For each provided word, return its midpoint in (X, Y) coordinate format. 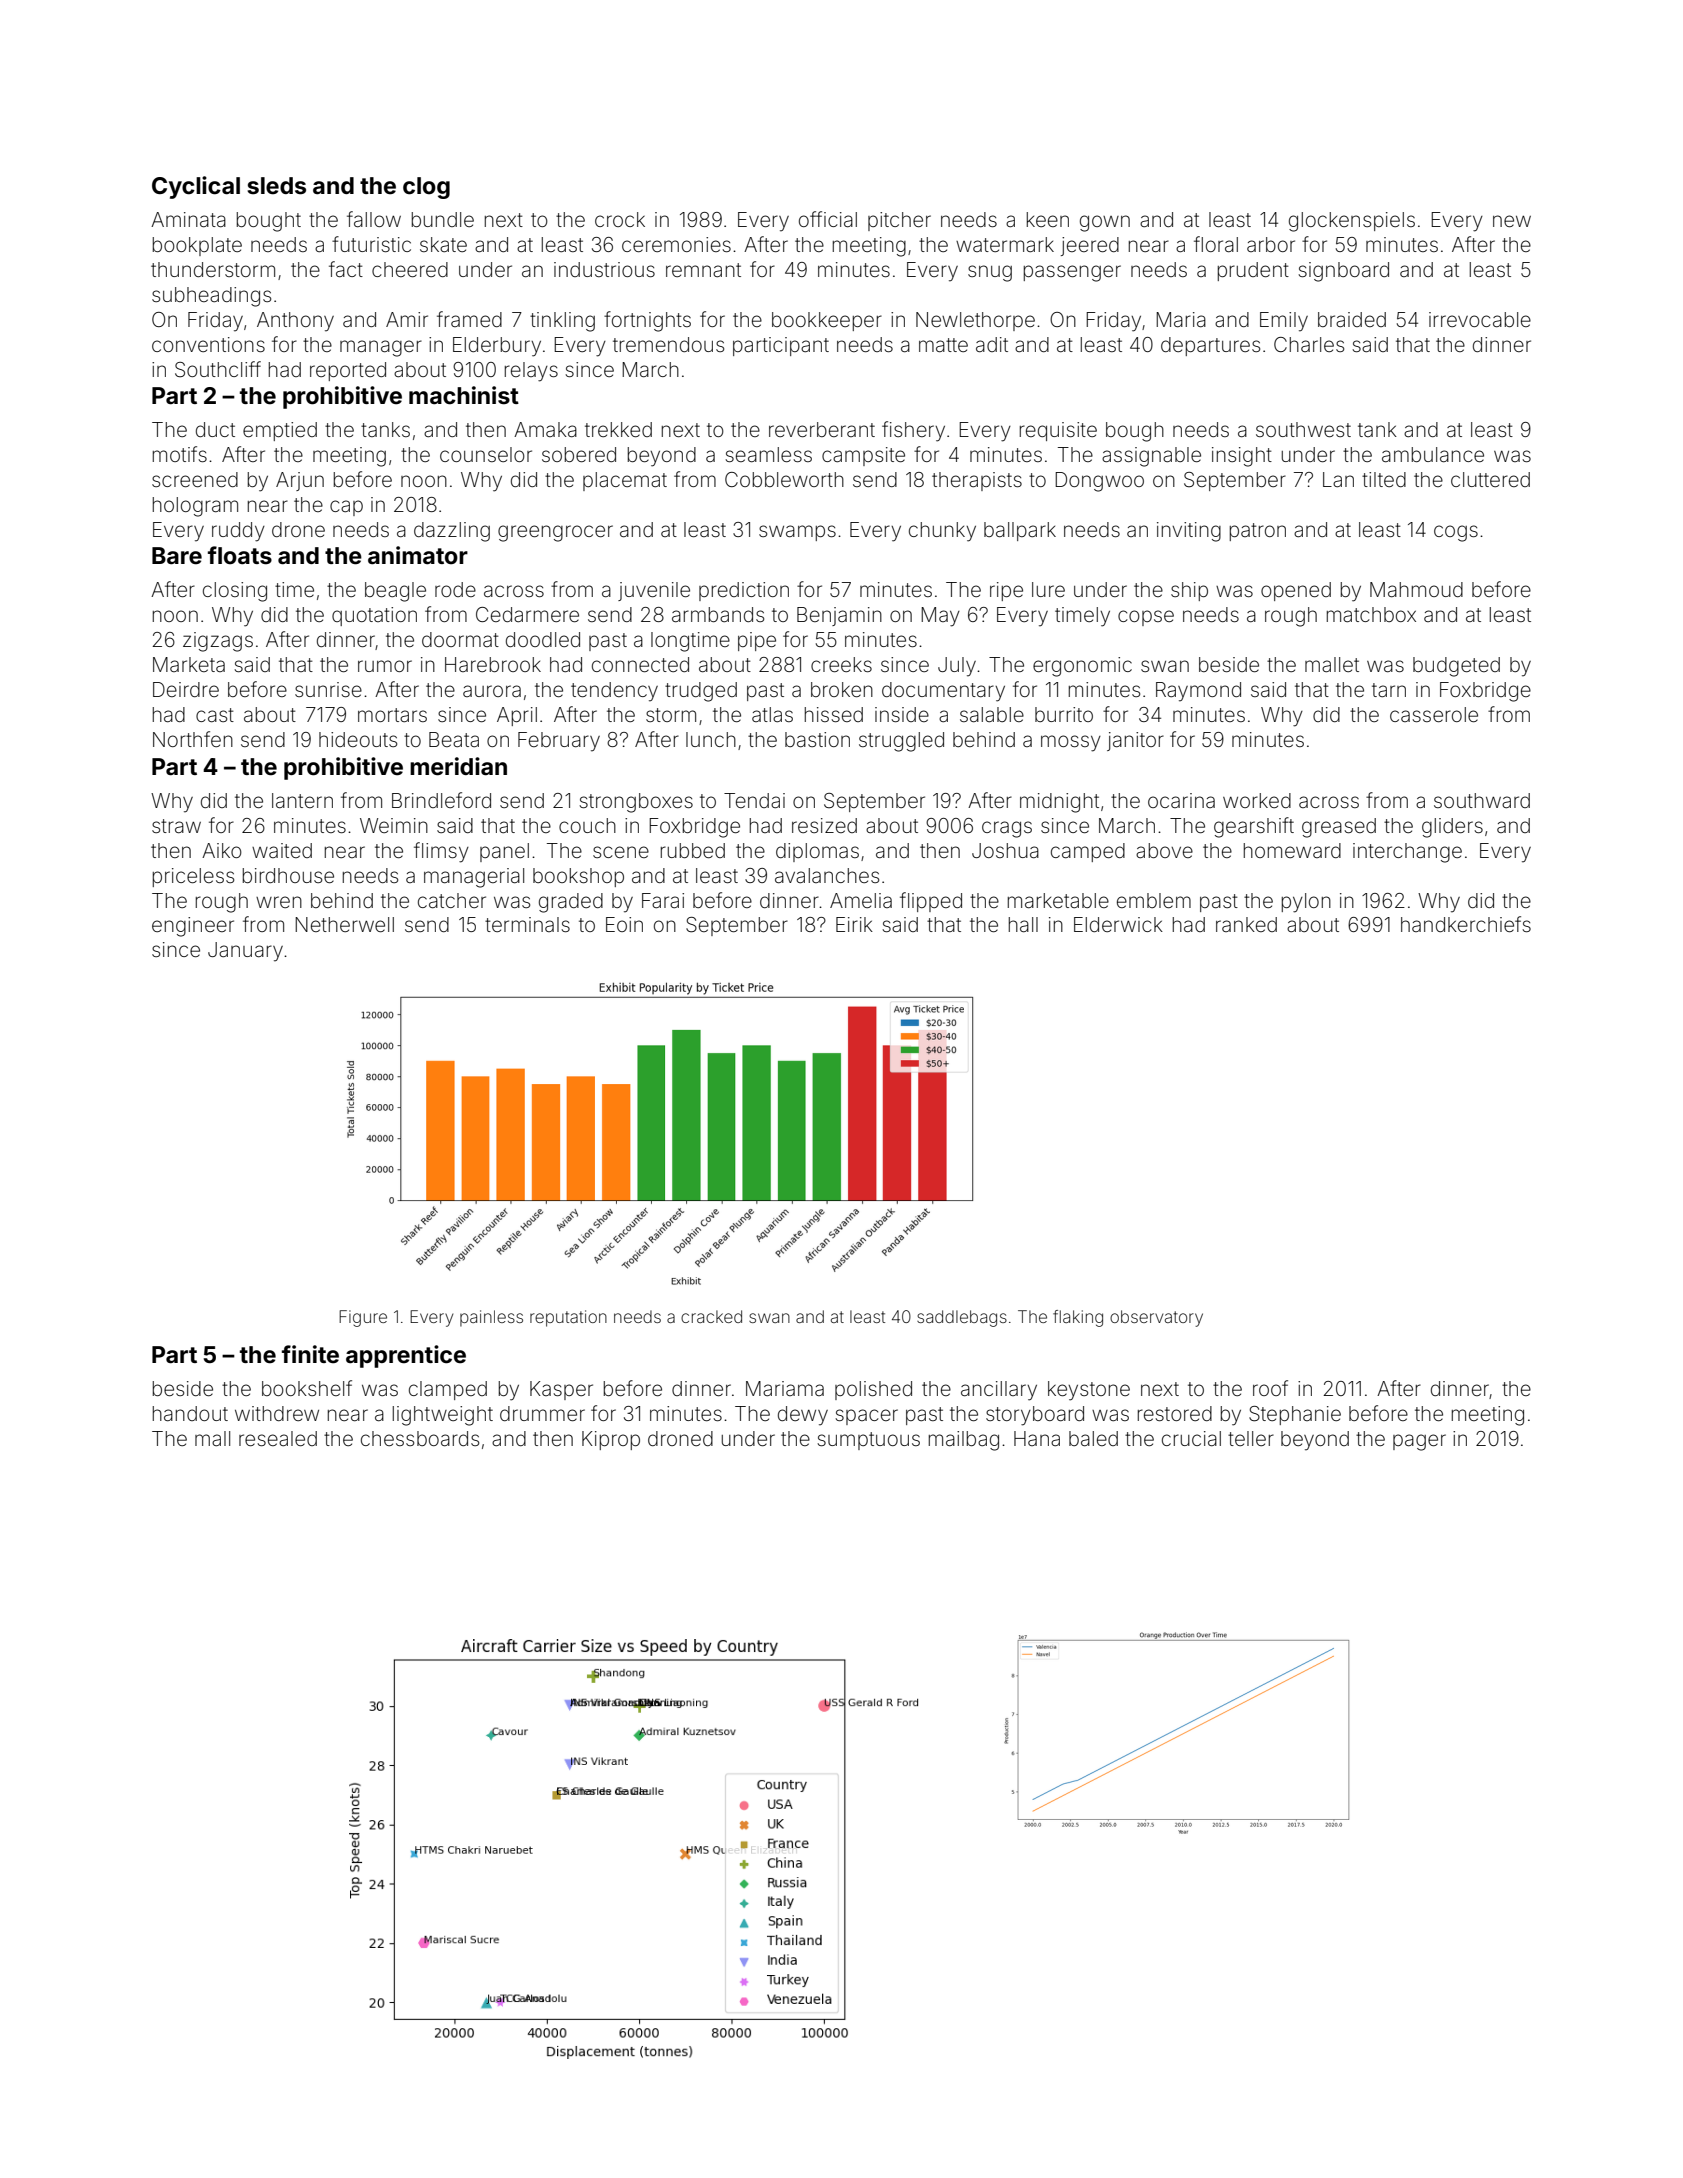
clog (426, 188)
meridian (458, 766)
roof (1270, 1388)
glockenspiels (1352, 222)
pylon (1306, 903)
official (828, 219)
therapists (977, 481)
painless (491, 1318)
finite (310, 1354)
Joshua (1005, 850)
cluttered (1490, 479)
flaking (1078, 1318)
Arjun (300, 481)
